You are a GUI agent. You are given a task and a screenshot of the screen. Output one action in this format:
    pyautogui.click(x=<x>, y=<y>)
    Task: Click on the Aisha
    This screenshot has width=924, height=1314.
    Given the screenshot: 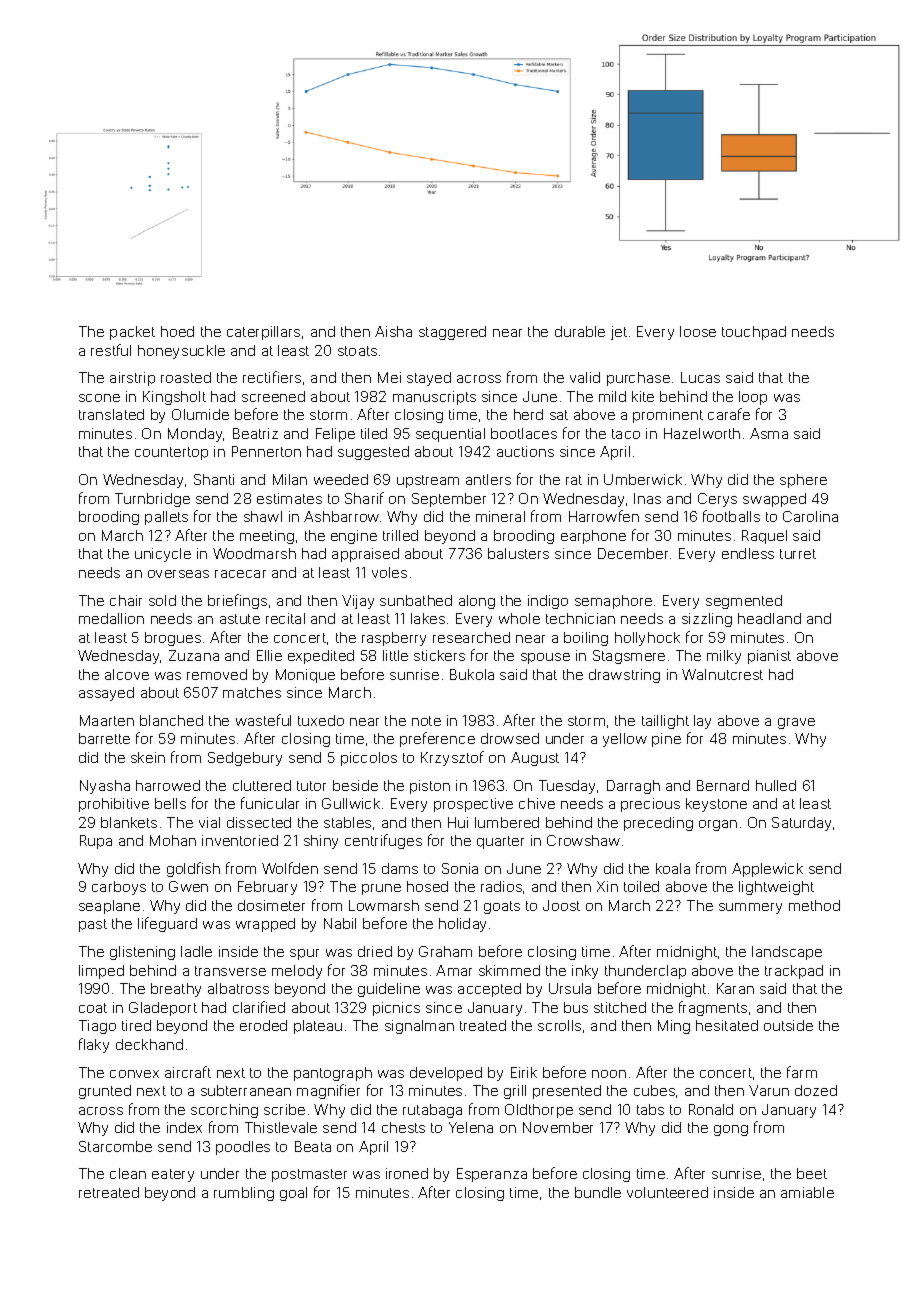 What is the action you would take?
    pyautogui.click(x=393, y=331)
